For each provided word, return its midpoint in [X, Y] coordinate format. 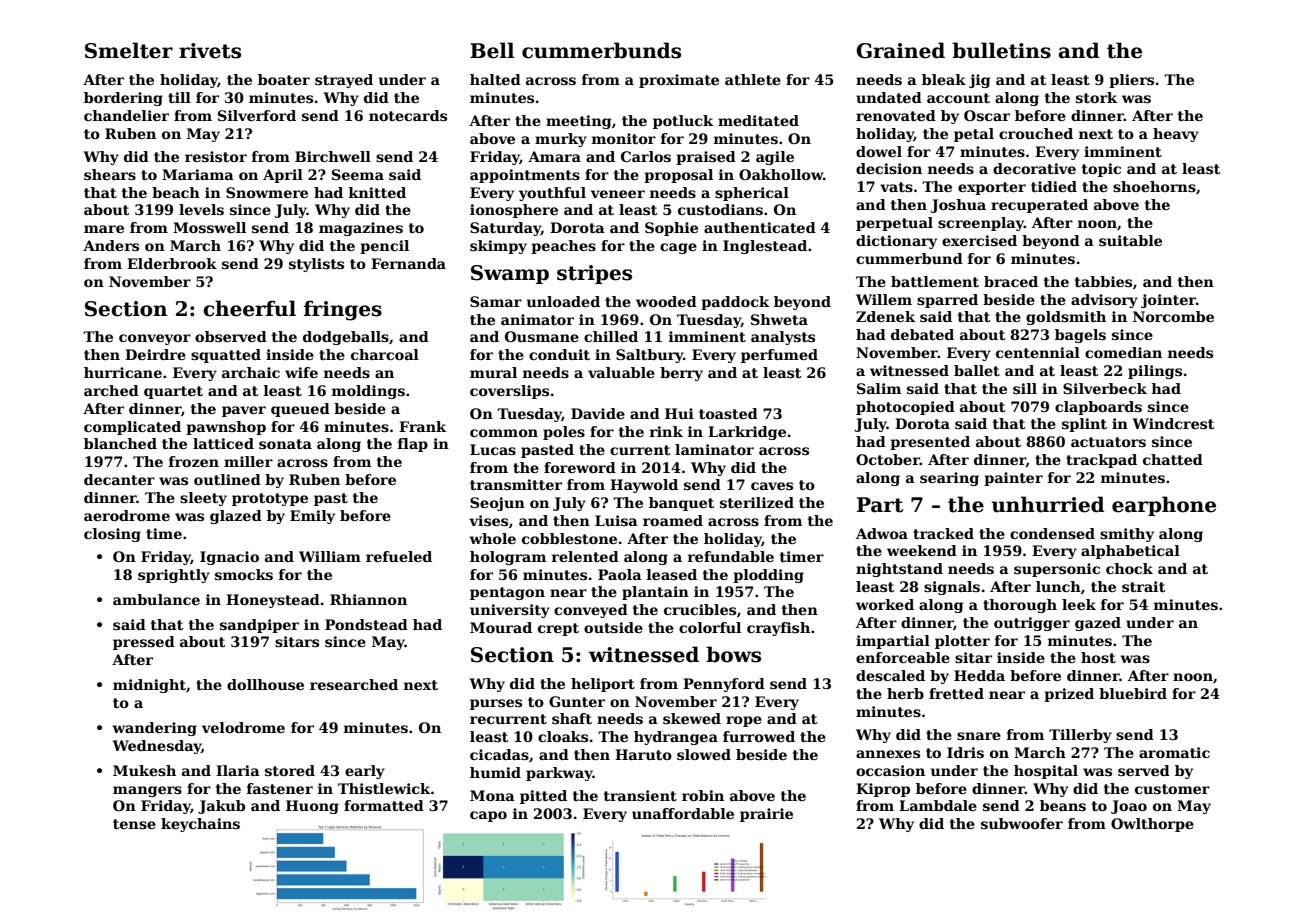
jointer [1168, 301]
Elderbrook [172, 263]
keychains [200, 825]
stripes [594, 274]
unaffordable [683, 813]
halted [495, 79]
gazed [1098, 624]
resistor [216, 156]
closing [112, 535]
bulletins [1001, 50]
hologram [508, 558]
